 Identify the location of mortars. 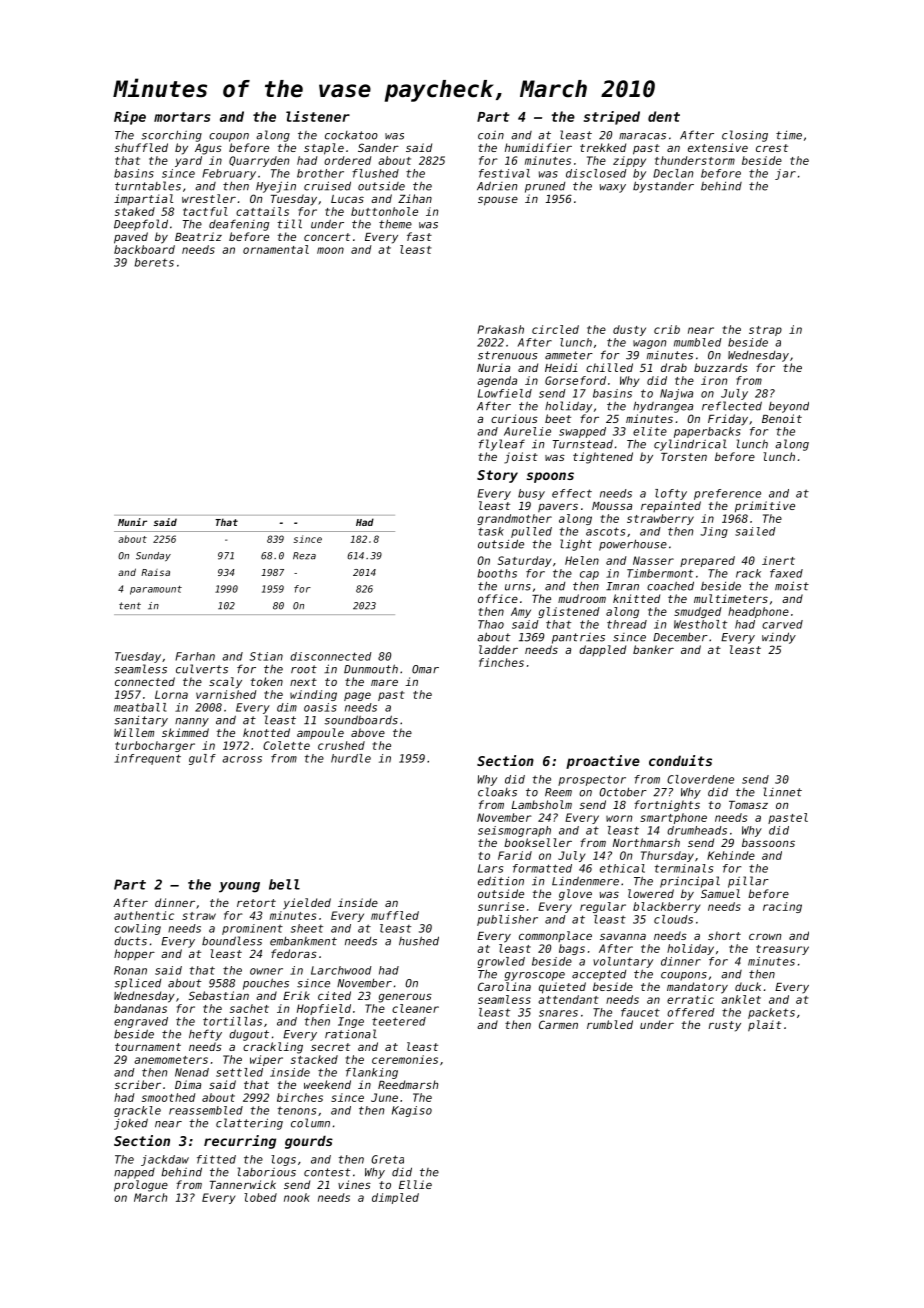
(182, 117).
